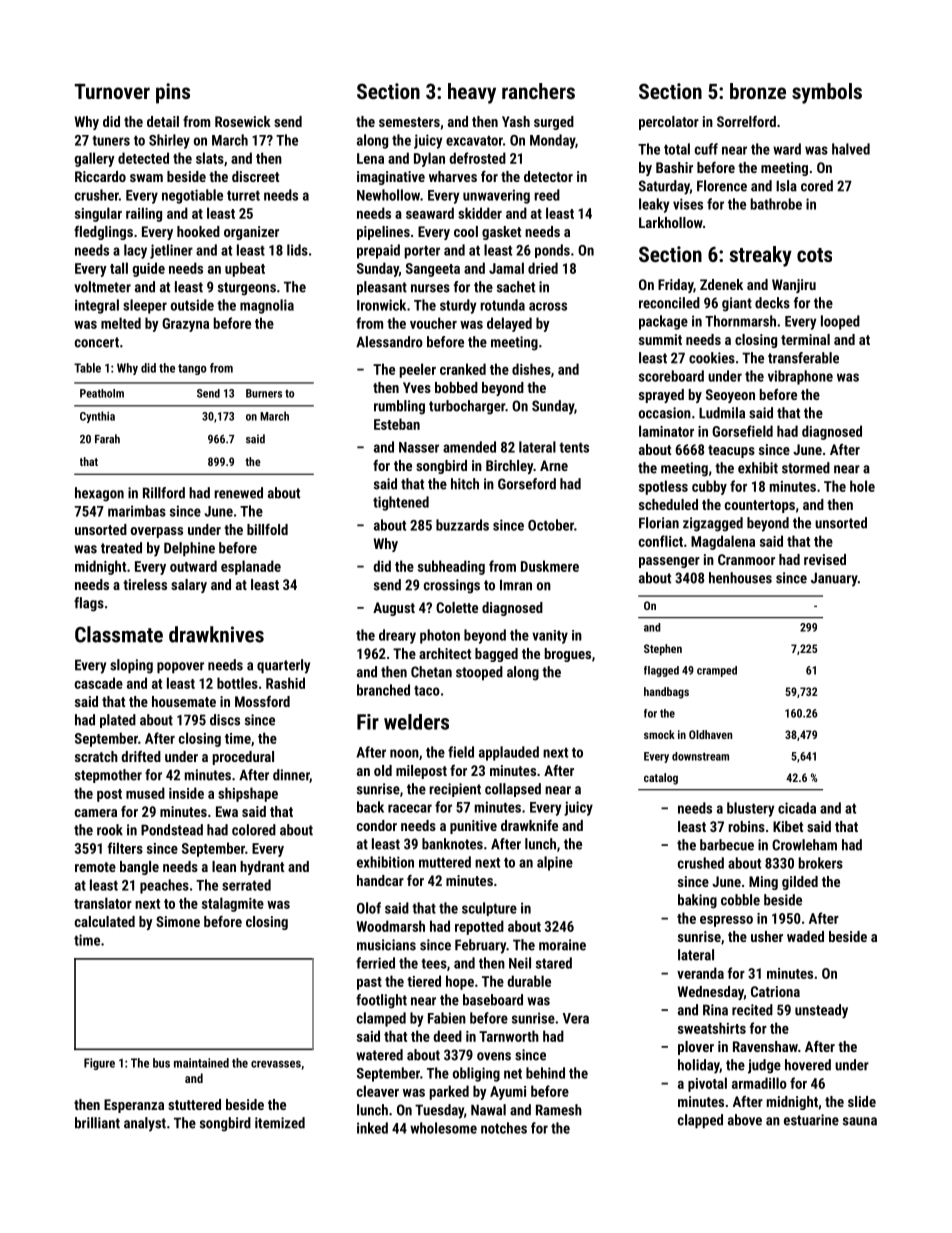  Describe the element at coordinates (509, 467) in the document. I see `Birchley` at that location.
